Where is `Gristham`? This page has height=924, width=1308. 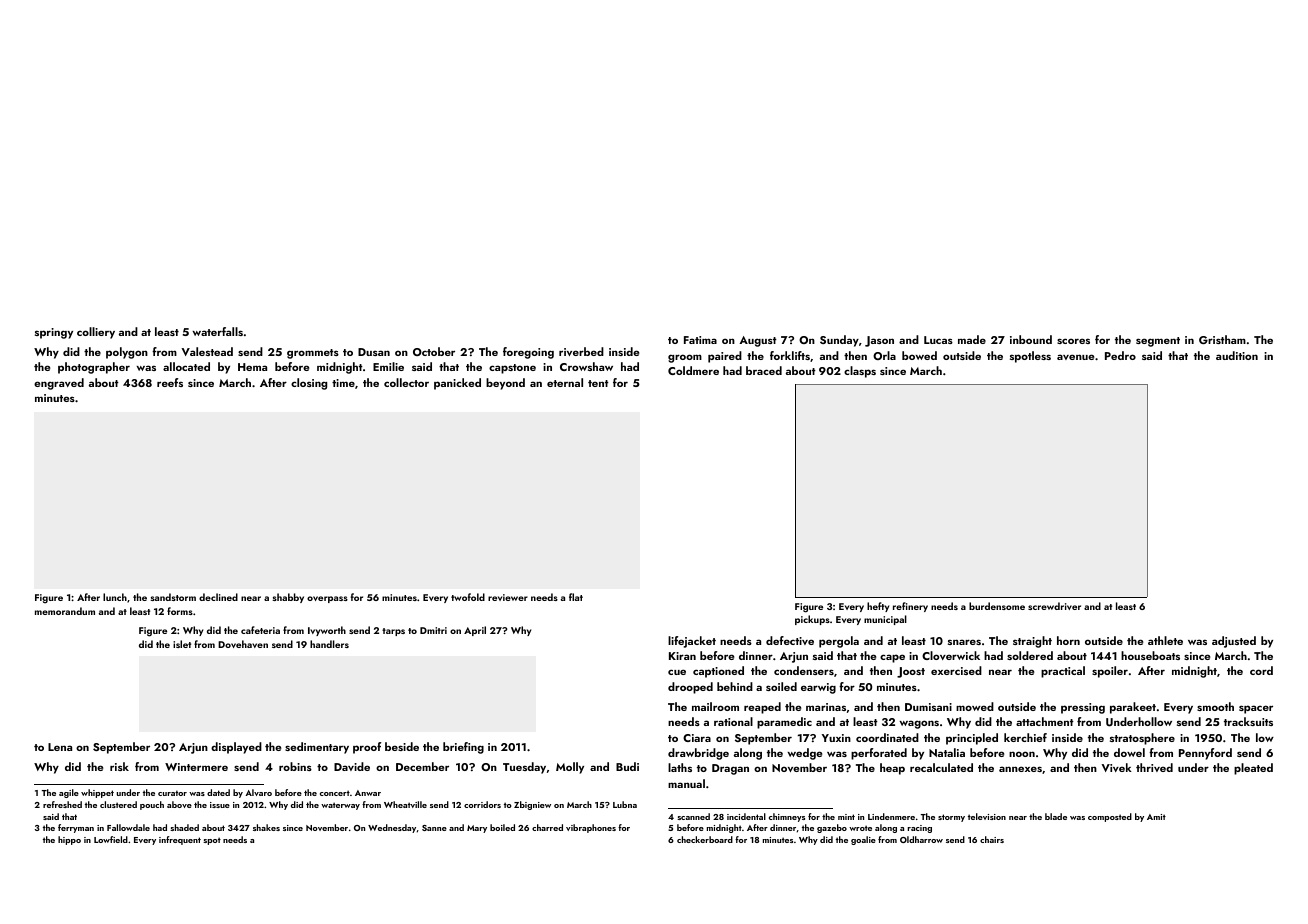
Gristham is located at coordinates (1222, 339).
